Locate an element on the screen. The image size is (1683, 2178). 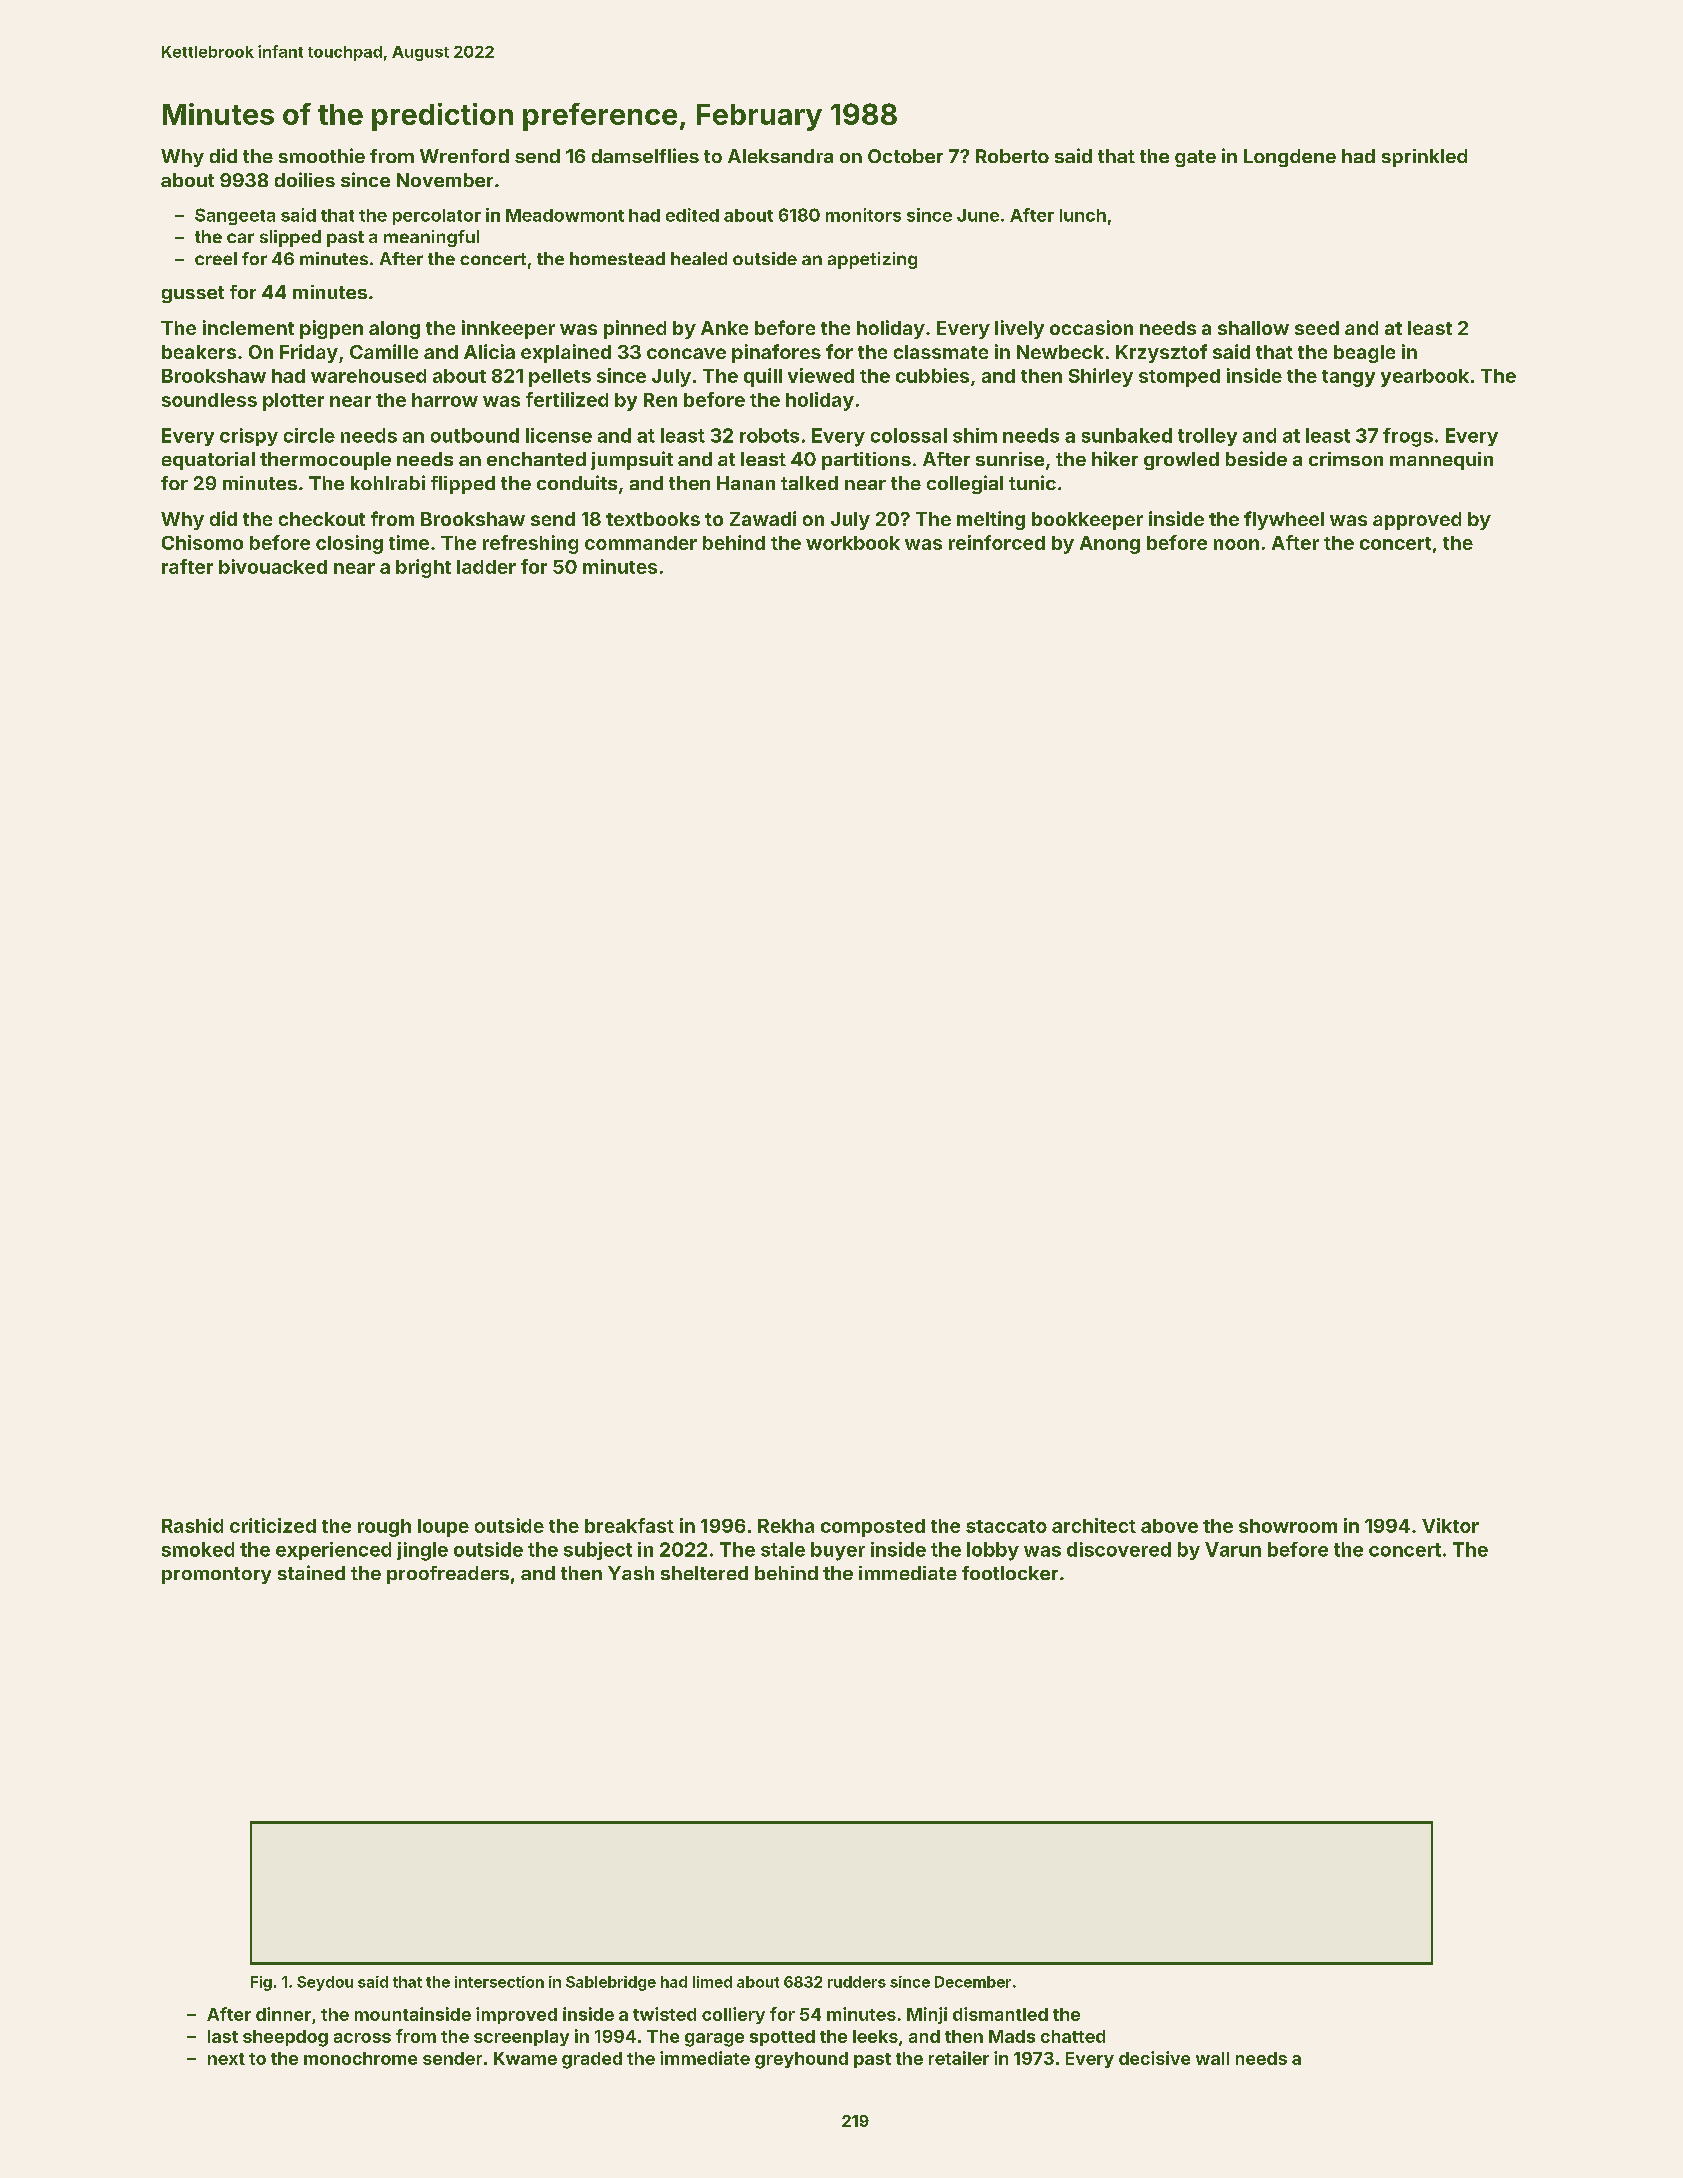
wall is located at coordinates (1212, 2058).
